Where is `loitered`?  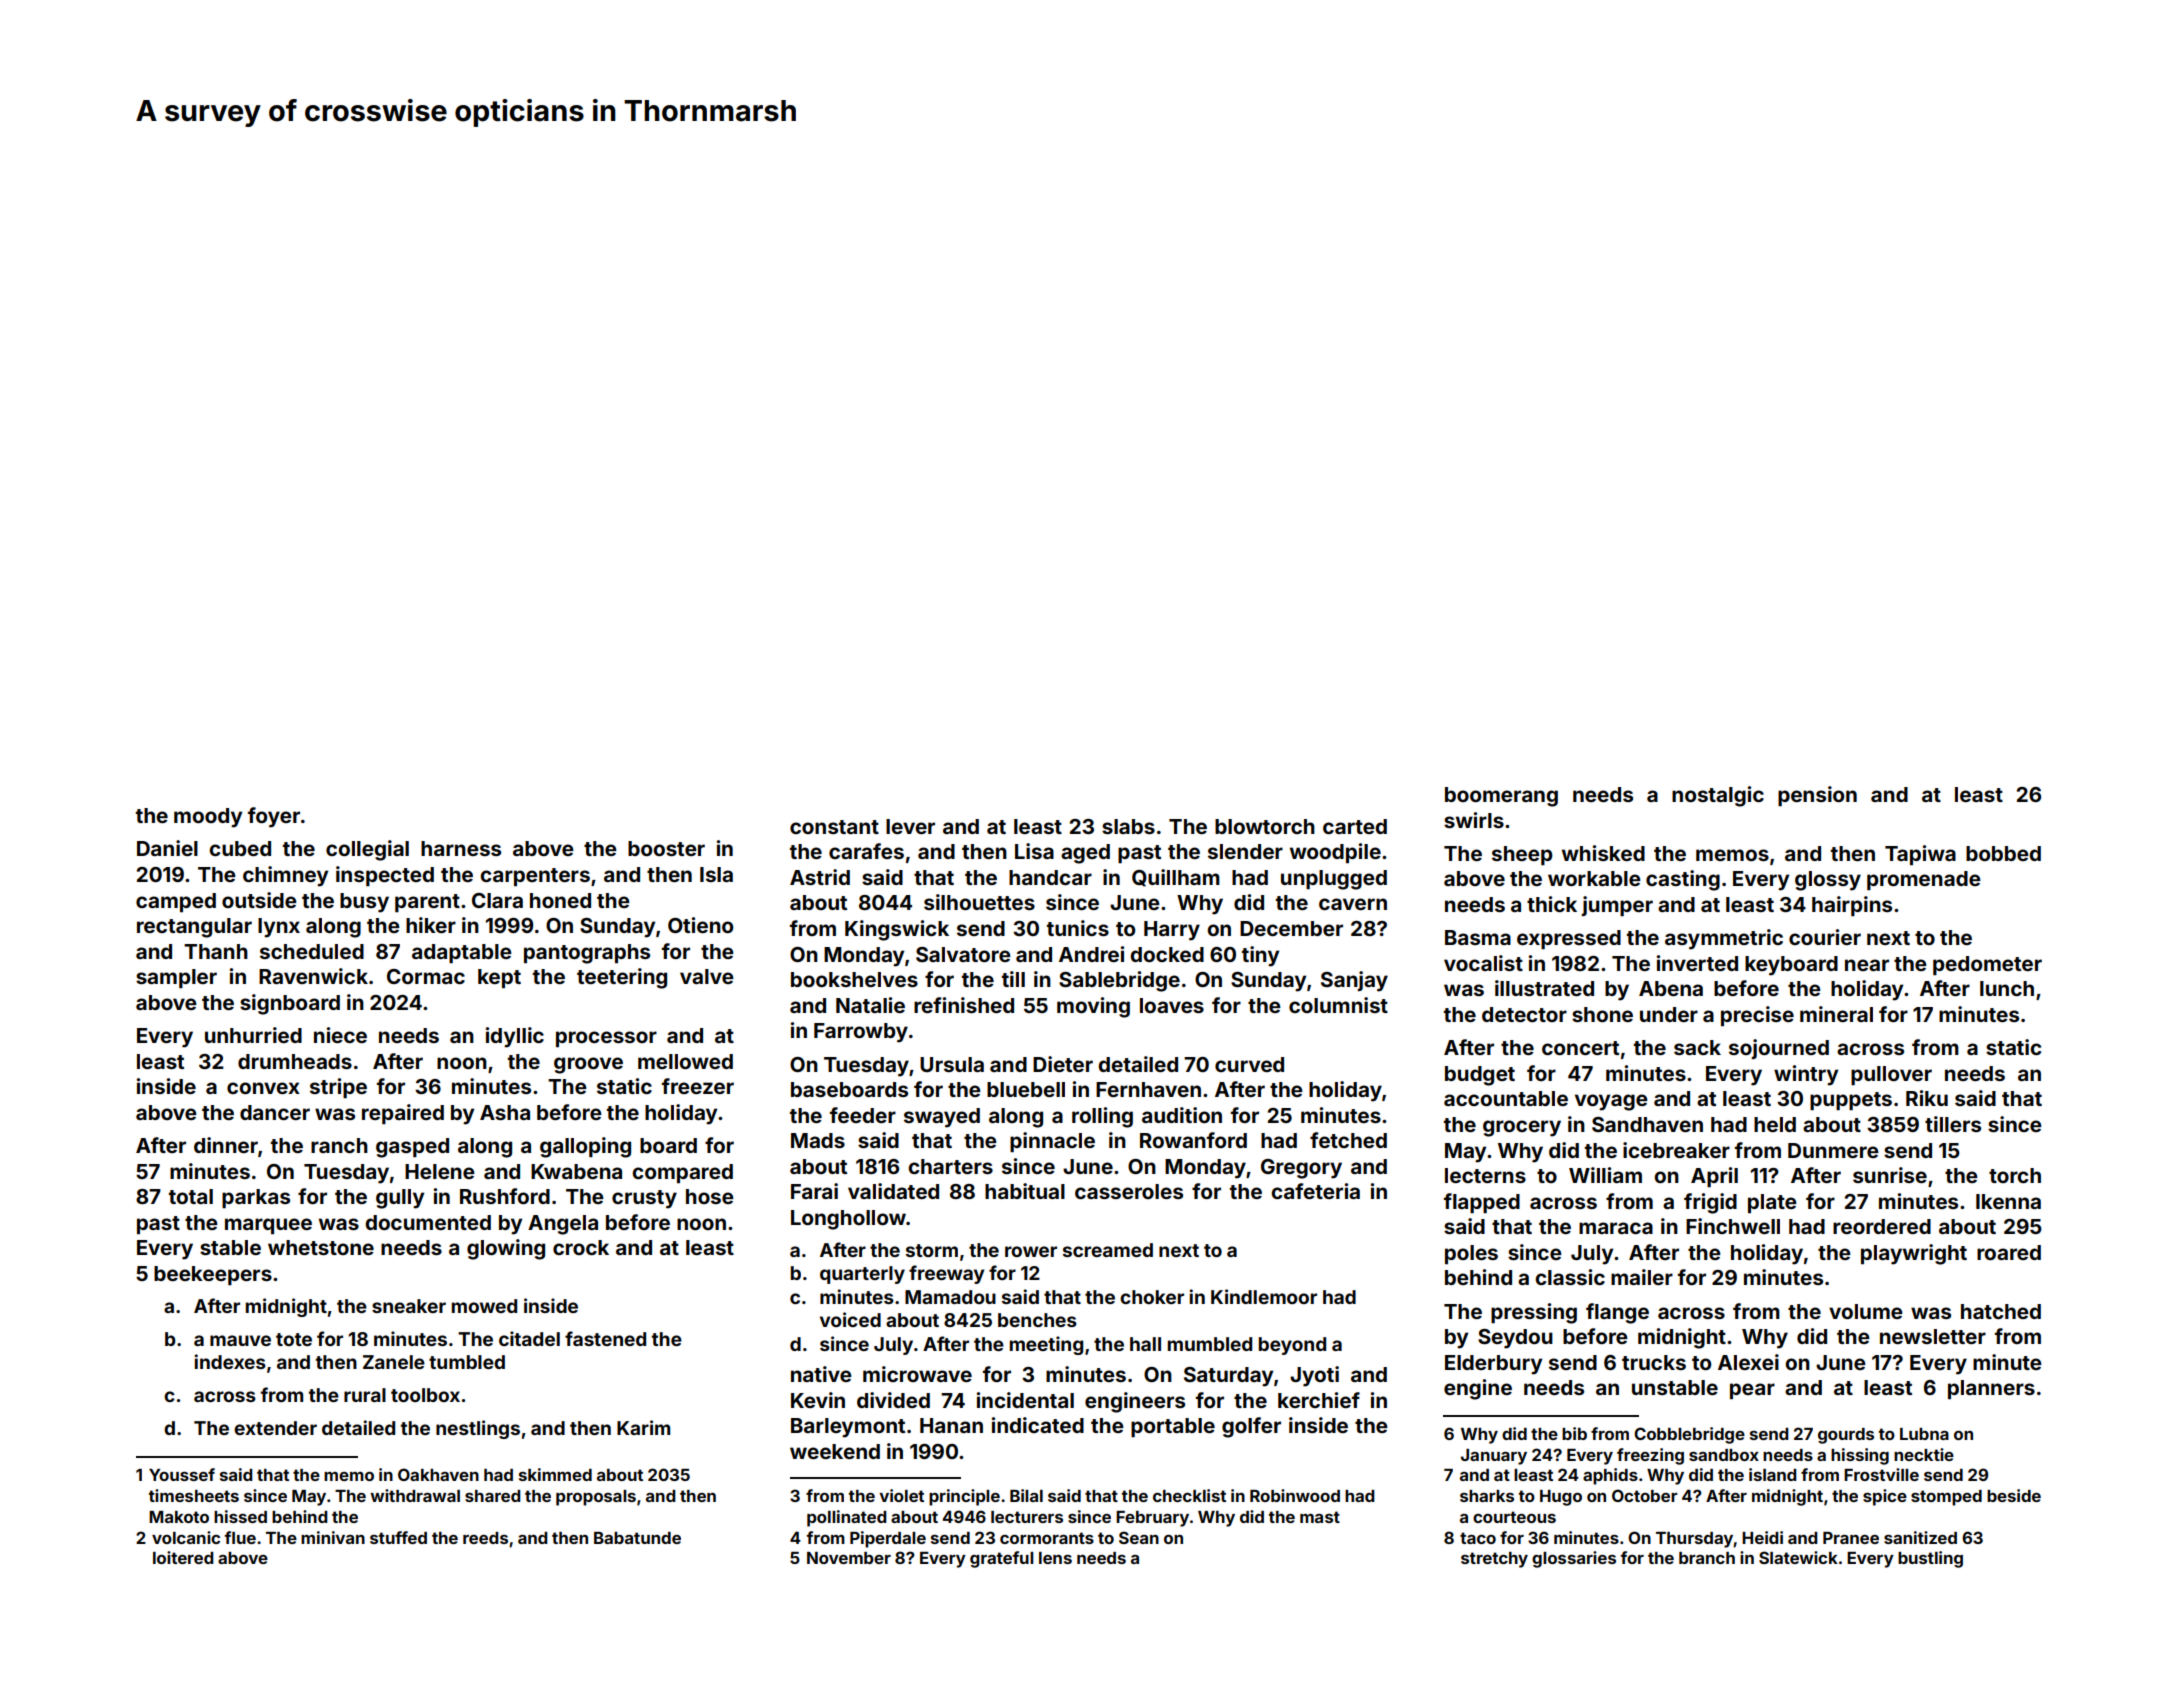
loitered is located at coordinates (183, 1557).
